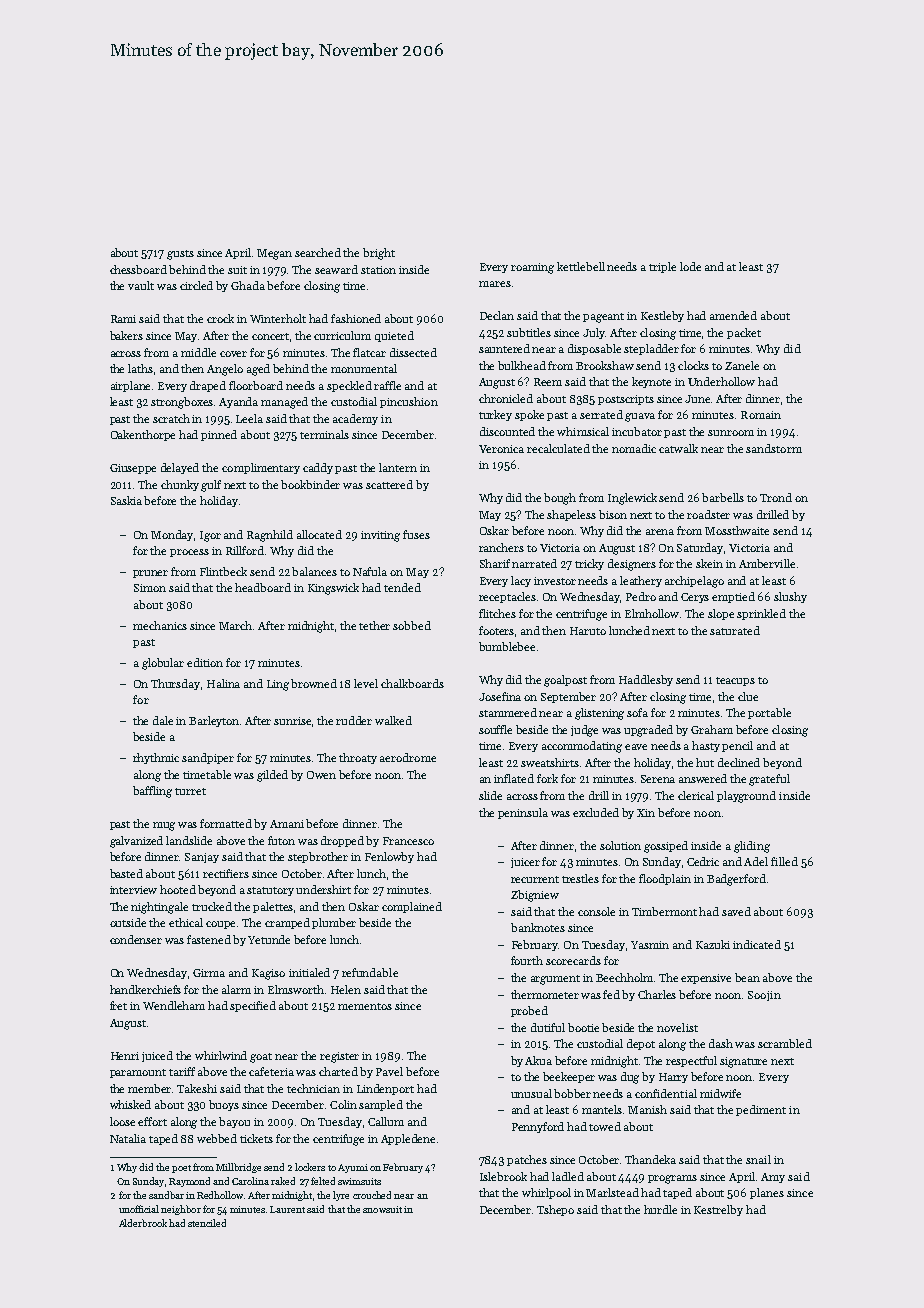 This screenshot has width=924, height=1308. Describe the element at coordinates (501, 547) in the screenshot. I see `ranchers` at that location.
